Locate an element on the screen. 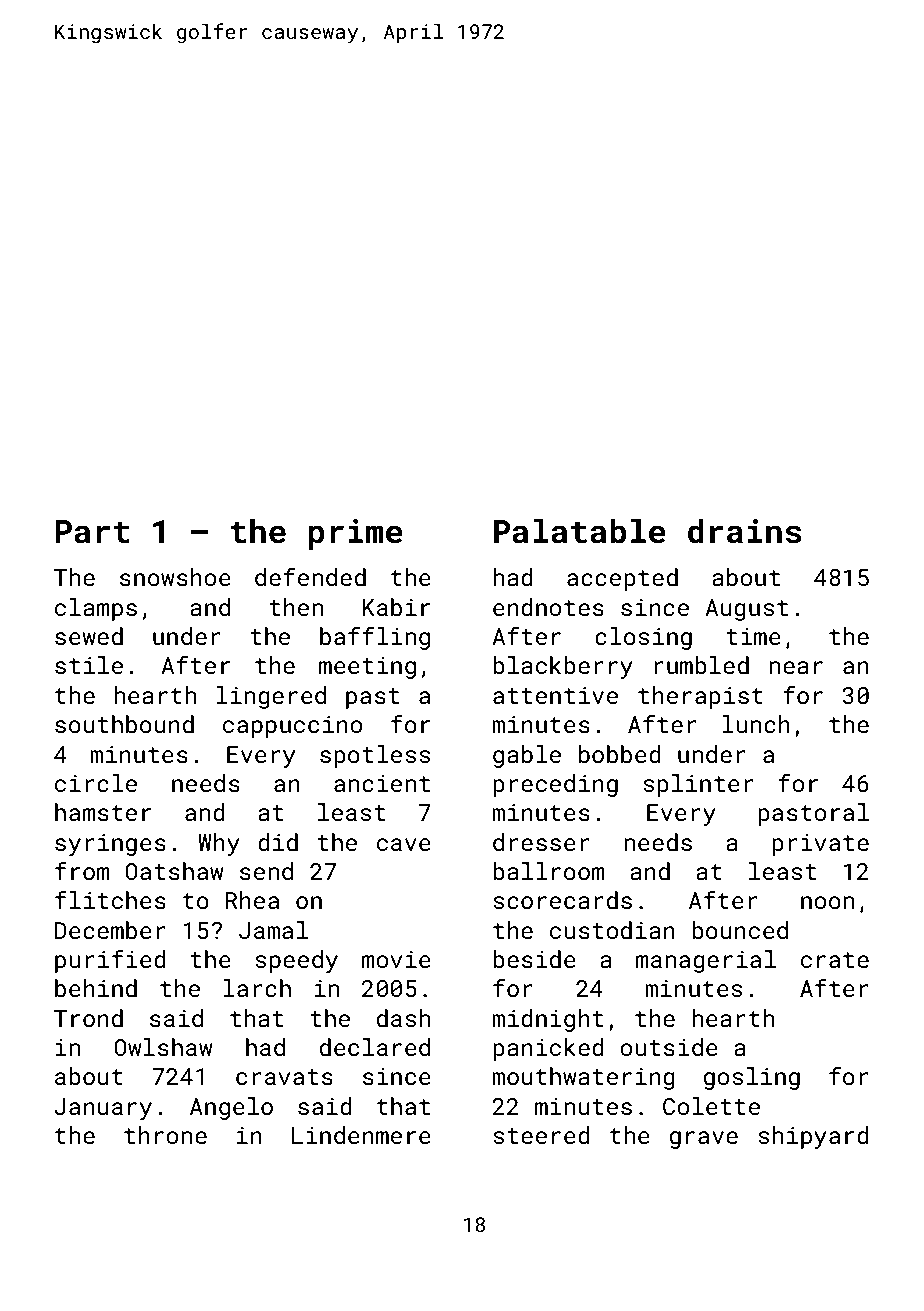 The height and width of the screenshot is (1311, 924). grave is located at coordinates (704, 1140).
